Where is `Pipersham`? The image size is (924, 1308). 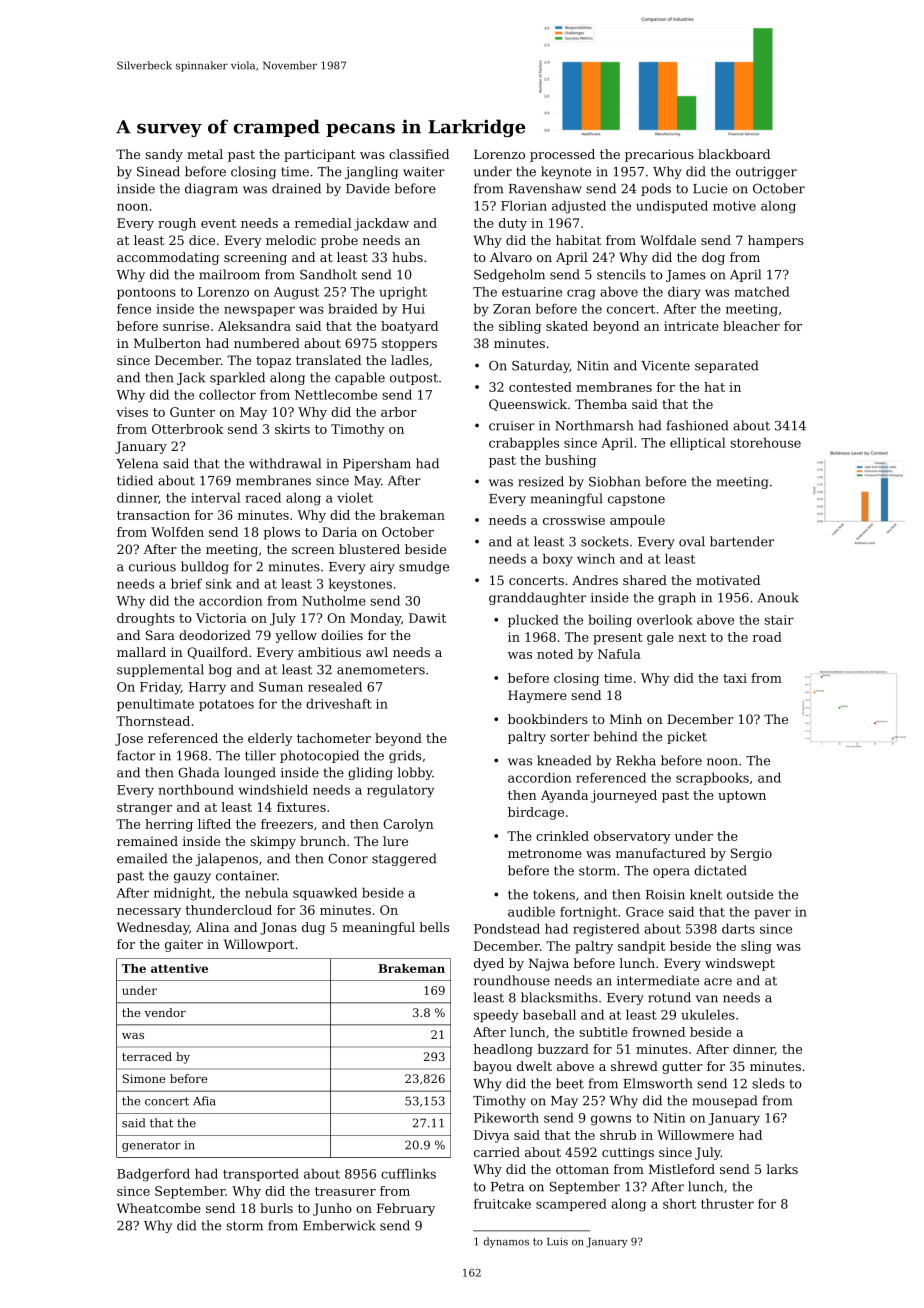 Pipersham is located at coordinates (377, 464).
